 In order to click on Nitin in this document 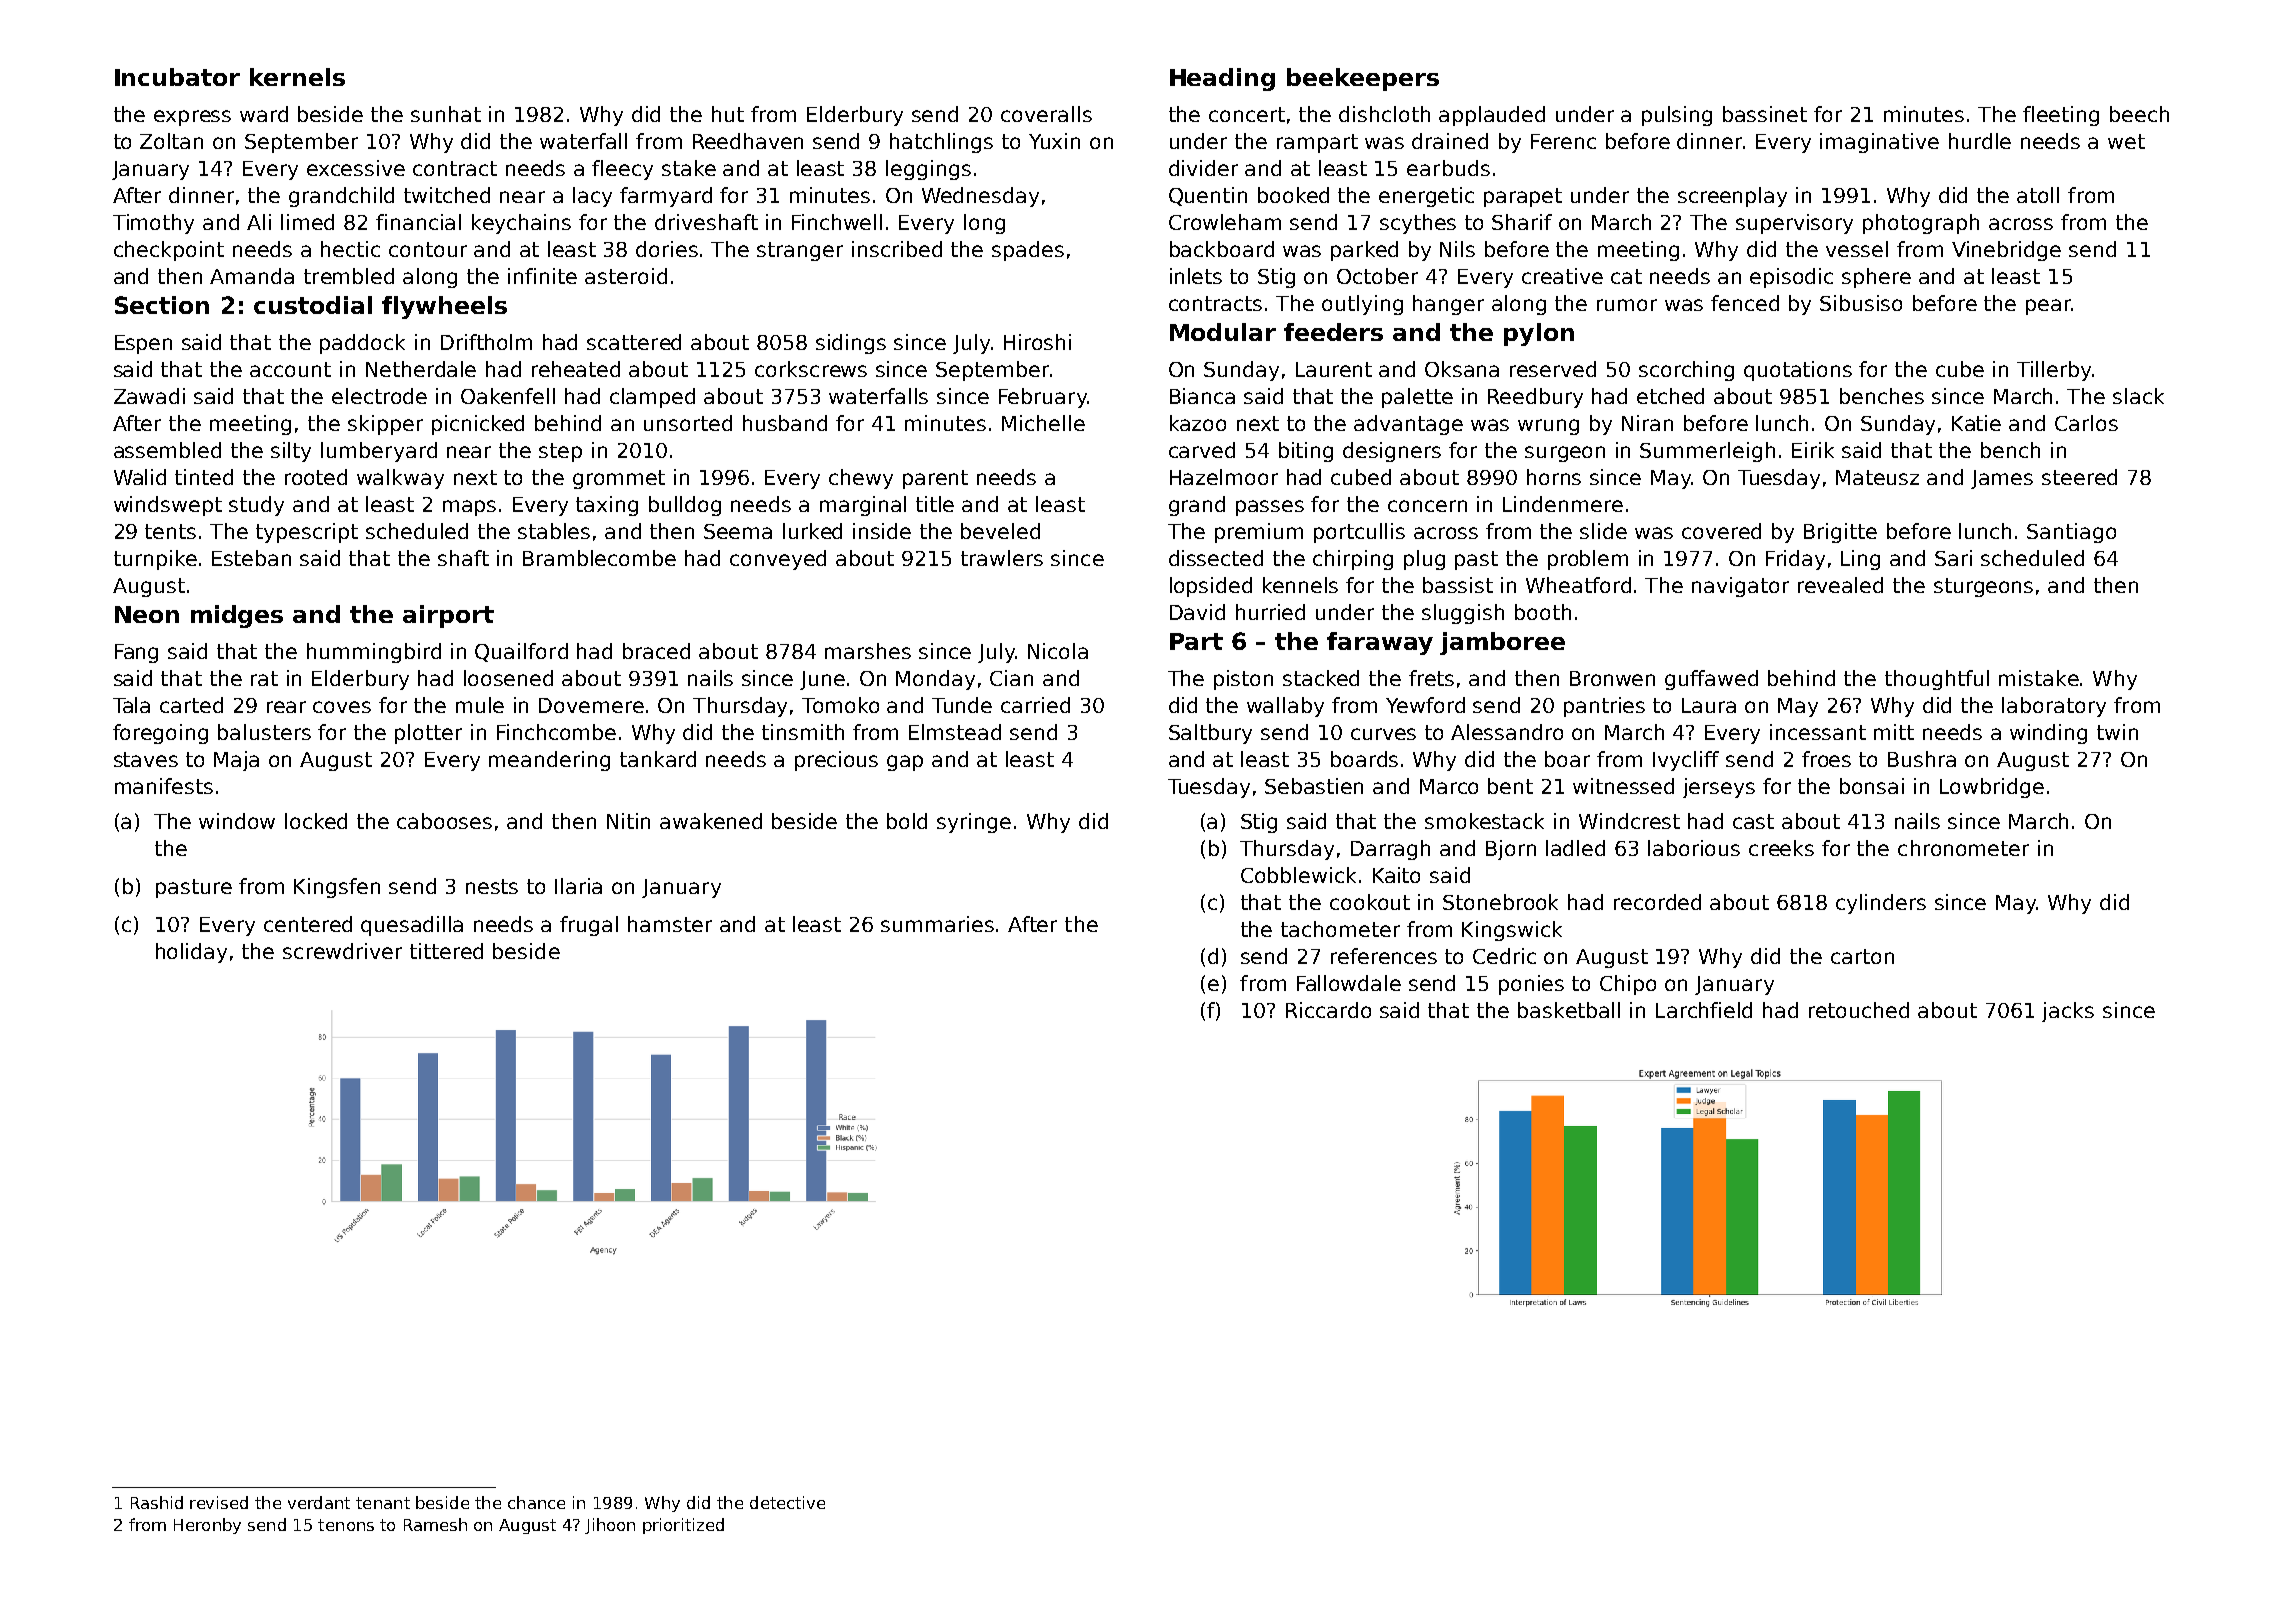, I will do `click(628, 821)`.
